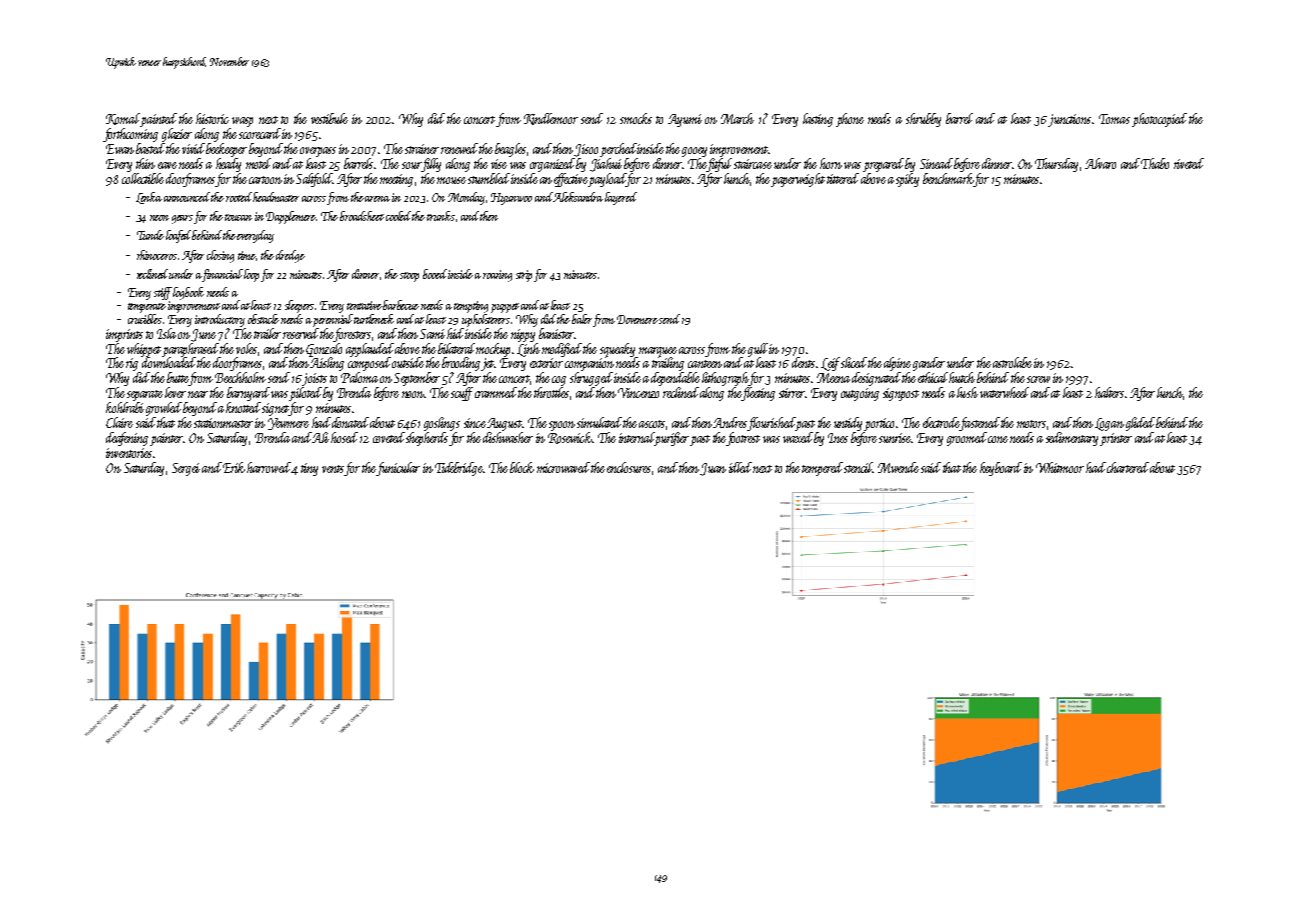  I want to click on Dovemere, so click(637, 319).
